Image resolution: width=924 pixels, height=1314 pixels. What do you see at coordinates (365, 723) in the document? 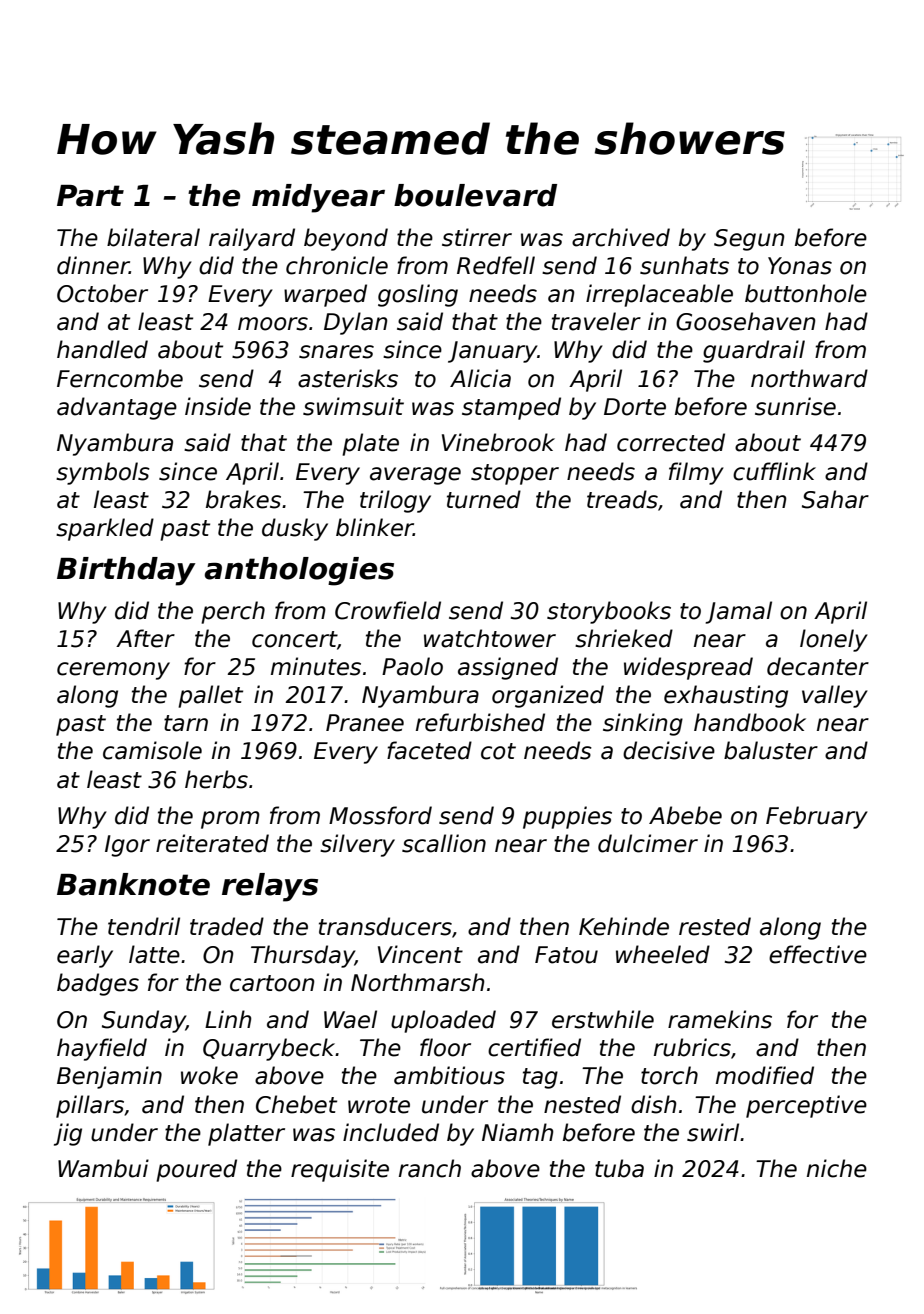
I see `Pranee` at bounding box center [365, 723].
